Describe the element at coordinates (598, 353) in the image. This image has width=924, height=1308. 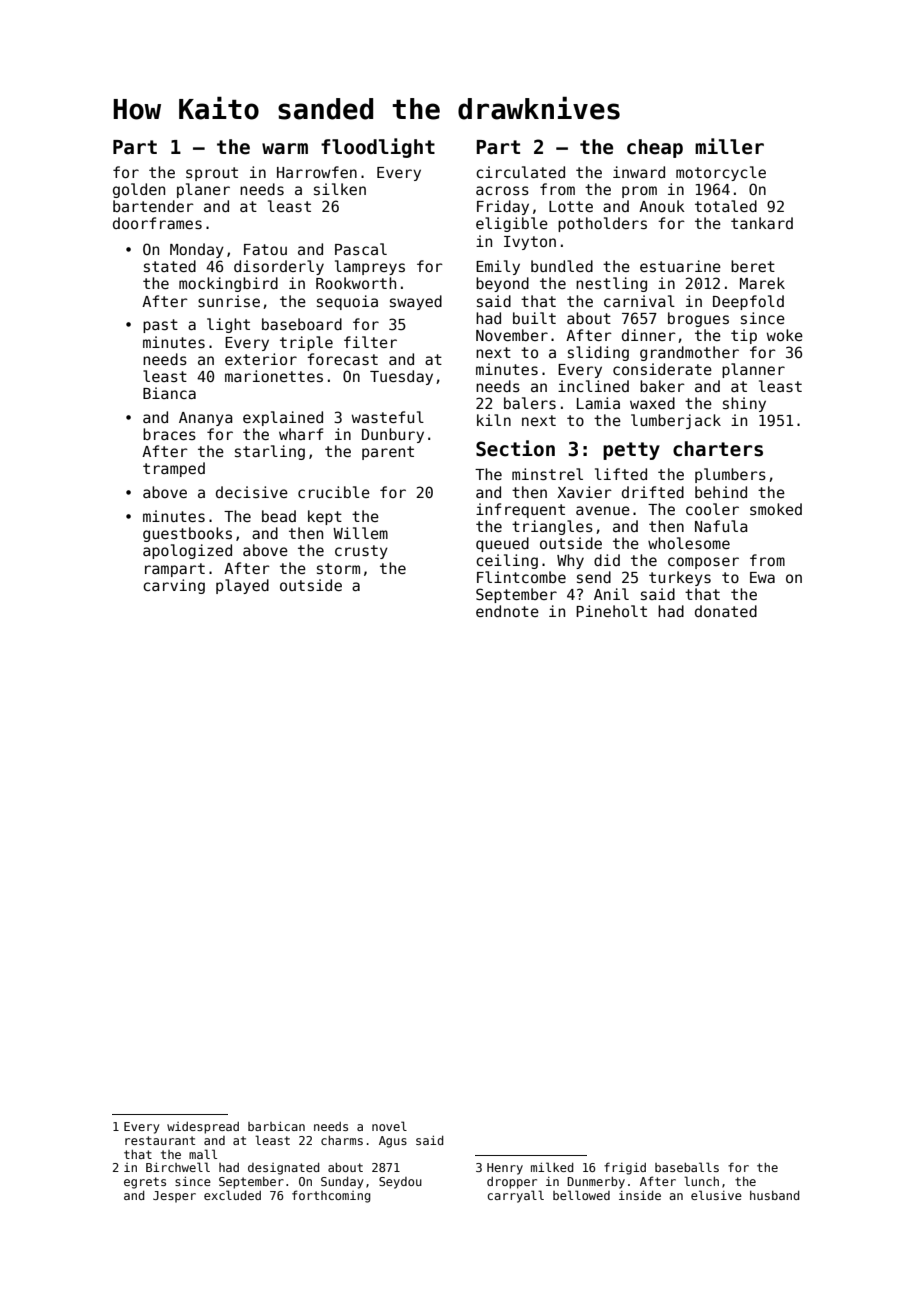
I see `sliding` at that location.
